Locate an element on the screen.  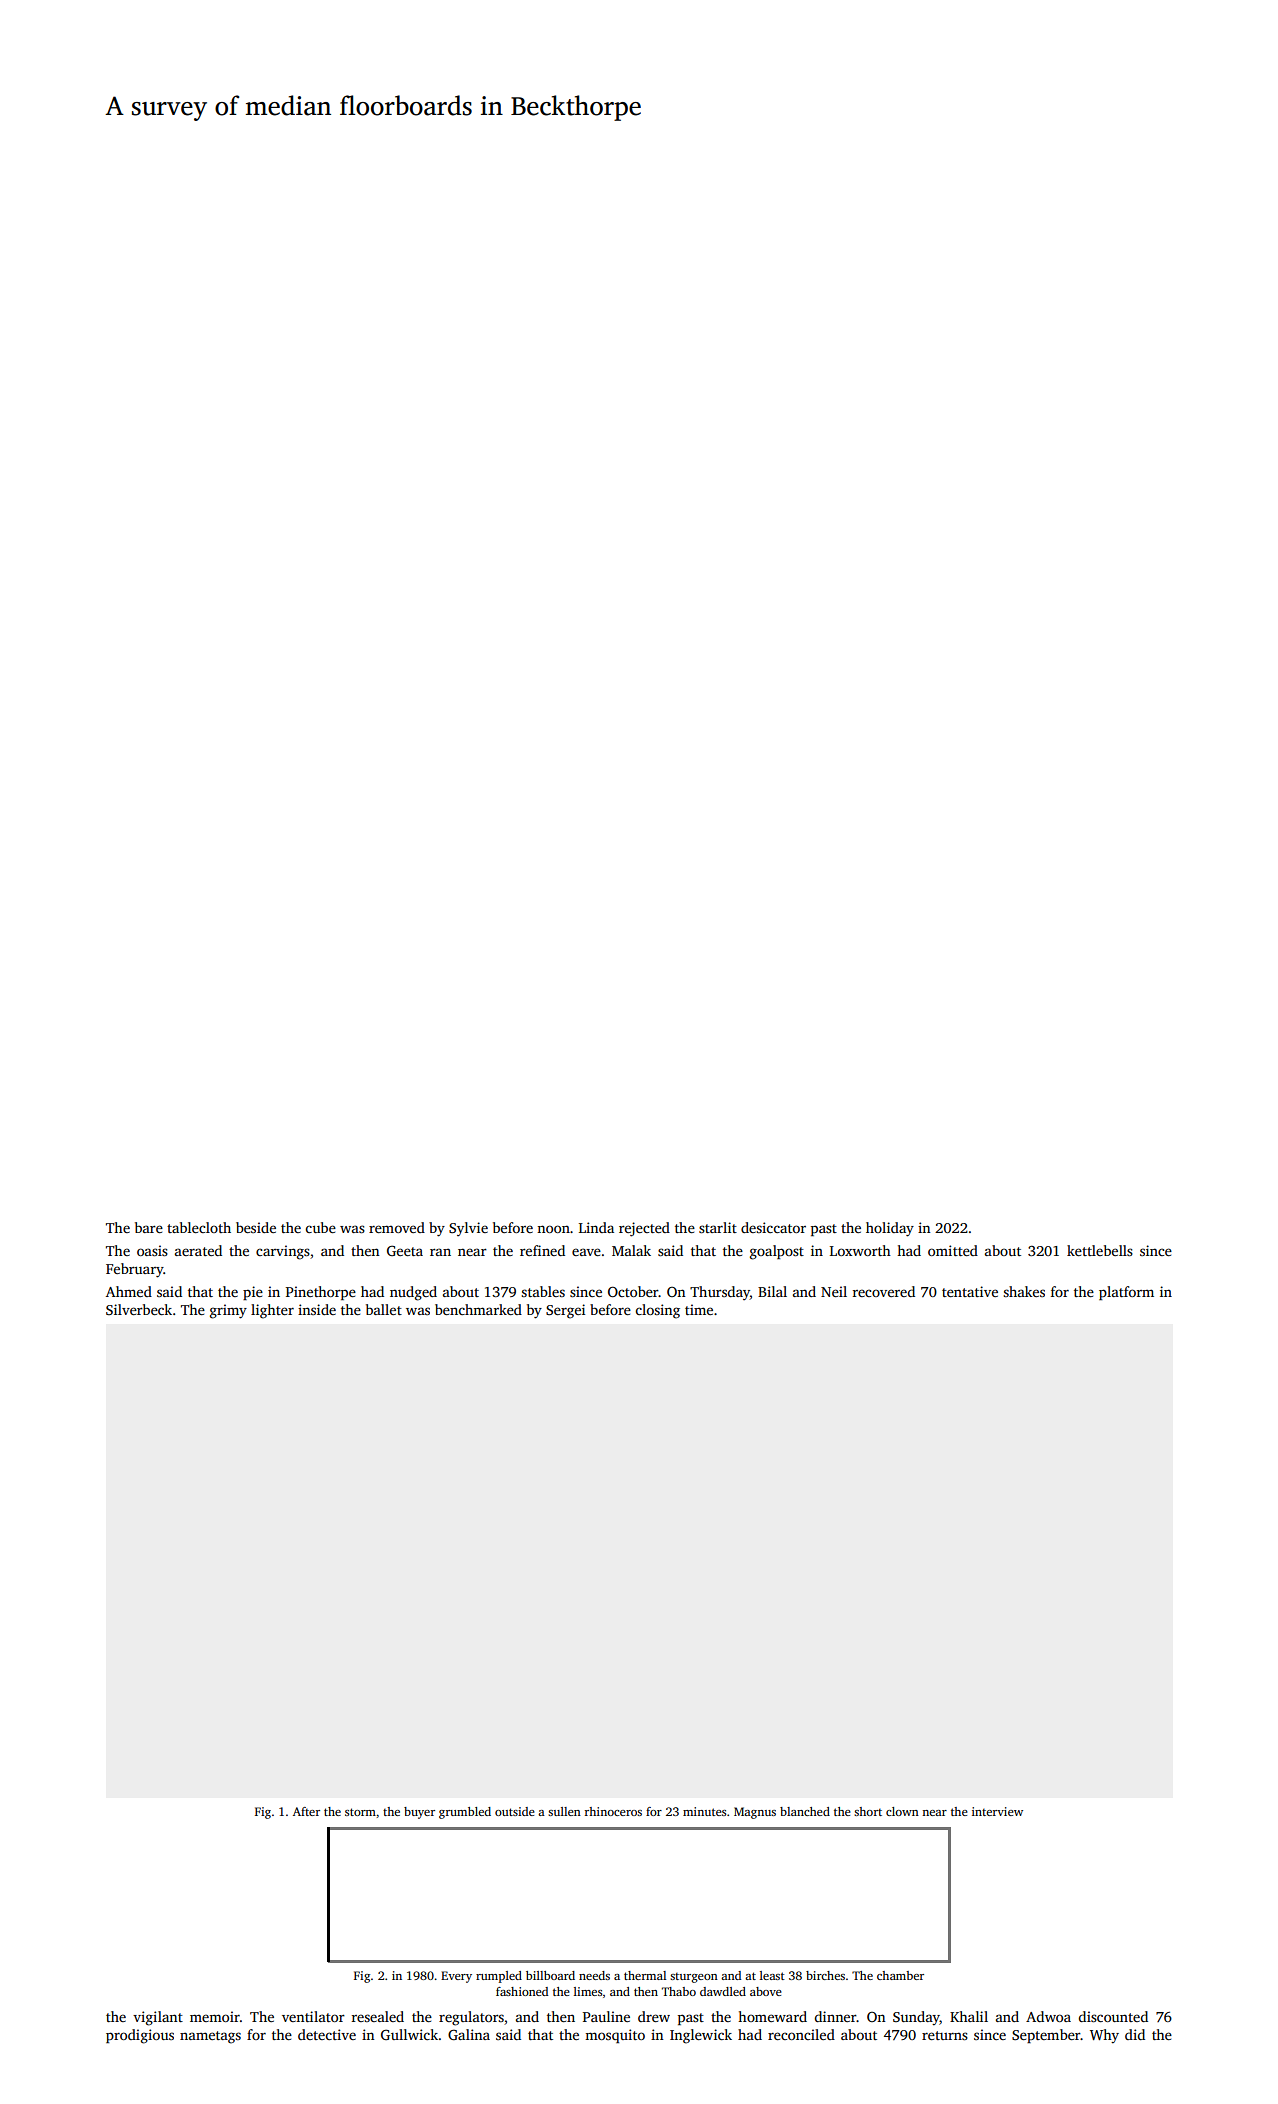
omitted is located at coordinates (953, 1250).
